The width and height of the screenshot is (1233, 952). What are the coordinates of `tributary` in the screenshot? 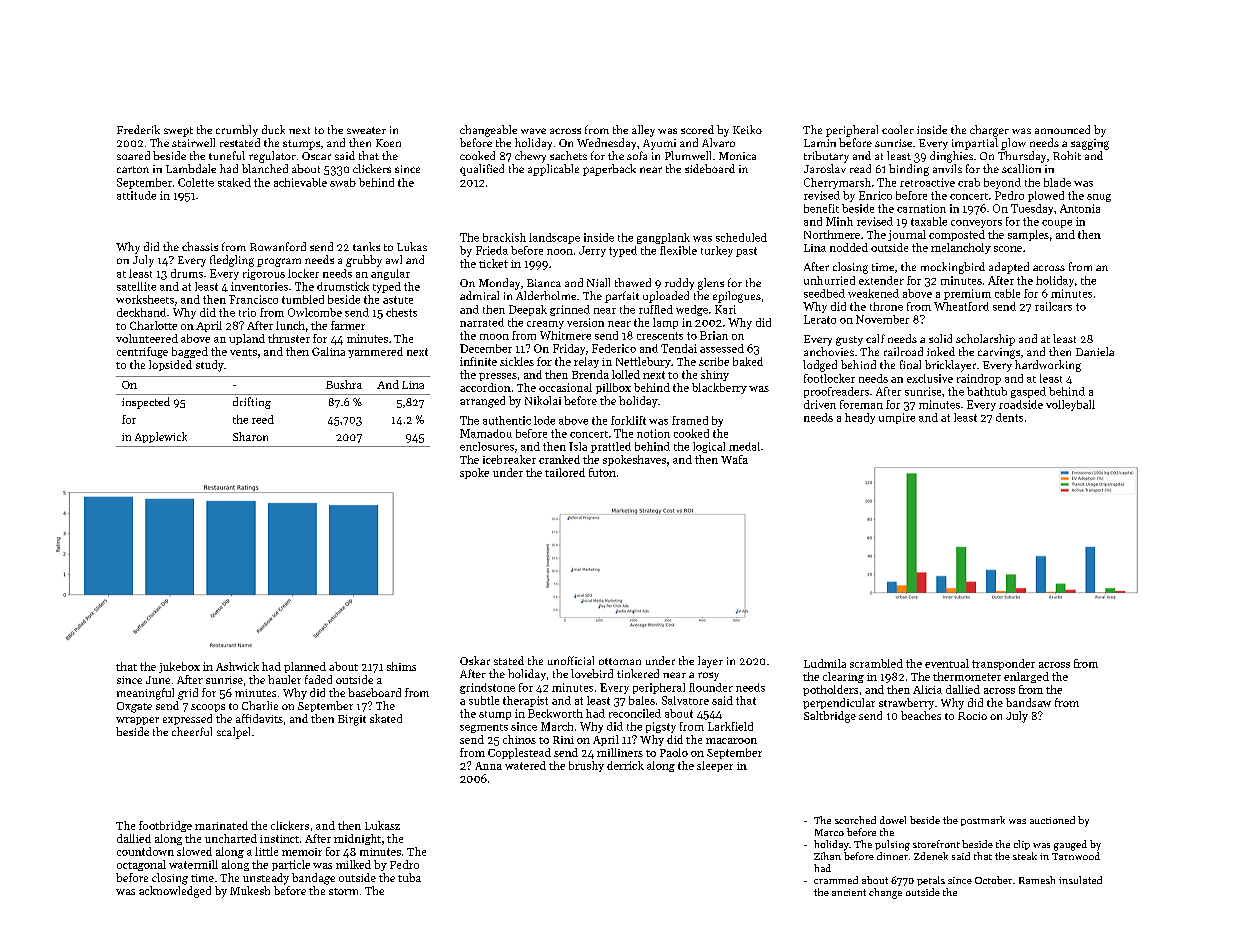 It's located at (826, 157).
